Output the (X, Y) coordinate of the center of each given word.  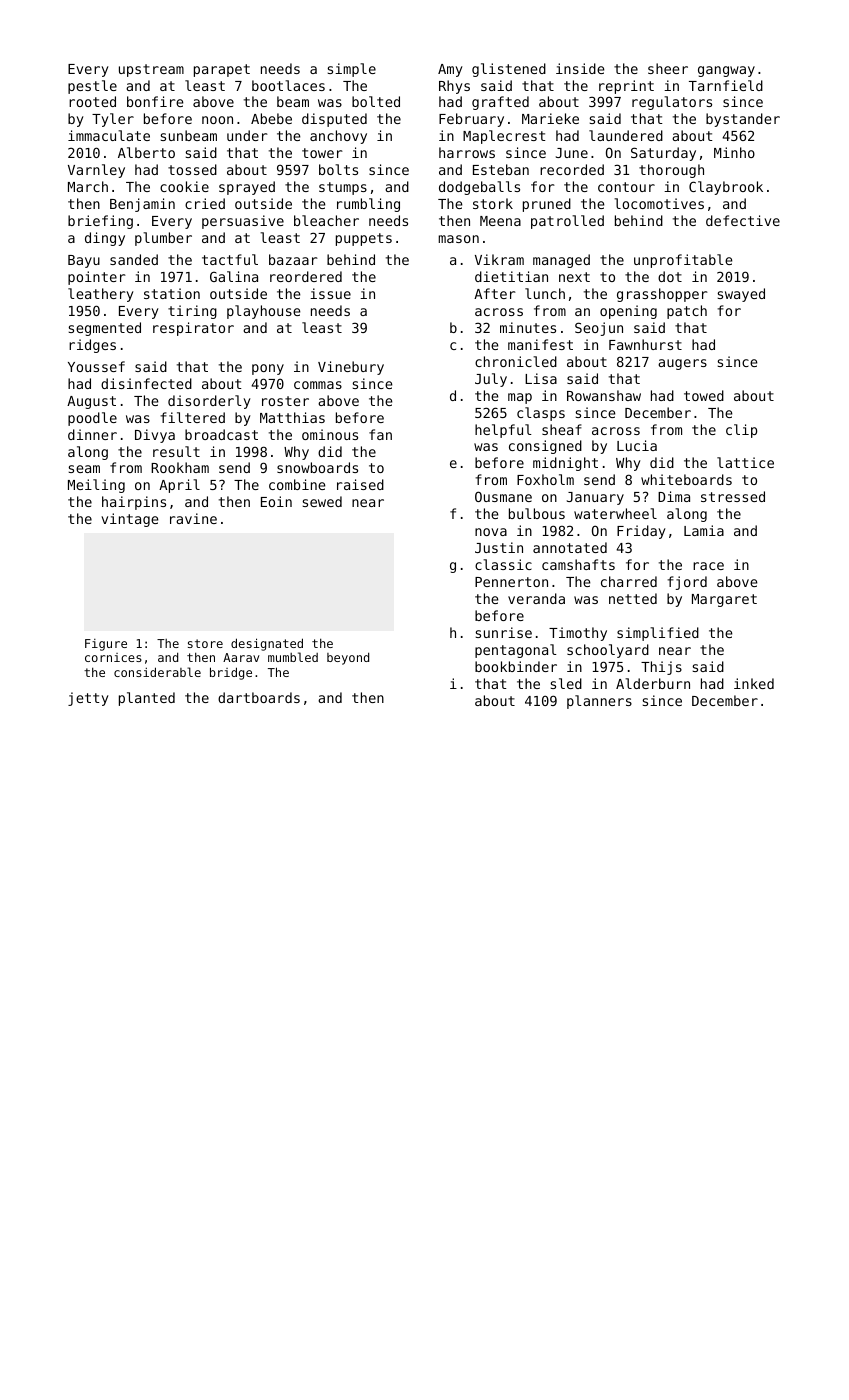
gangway (726, 71)
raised (360, 484)
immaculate (109, 135)
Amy (450, 70)
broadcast (221, 434)
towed (704, 395)
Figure (106, 645)
